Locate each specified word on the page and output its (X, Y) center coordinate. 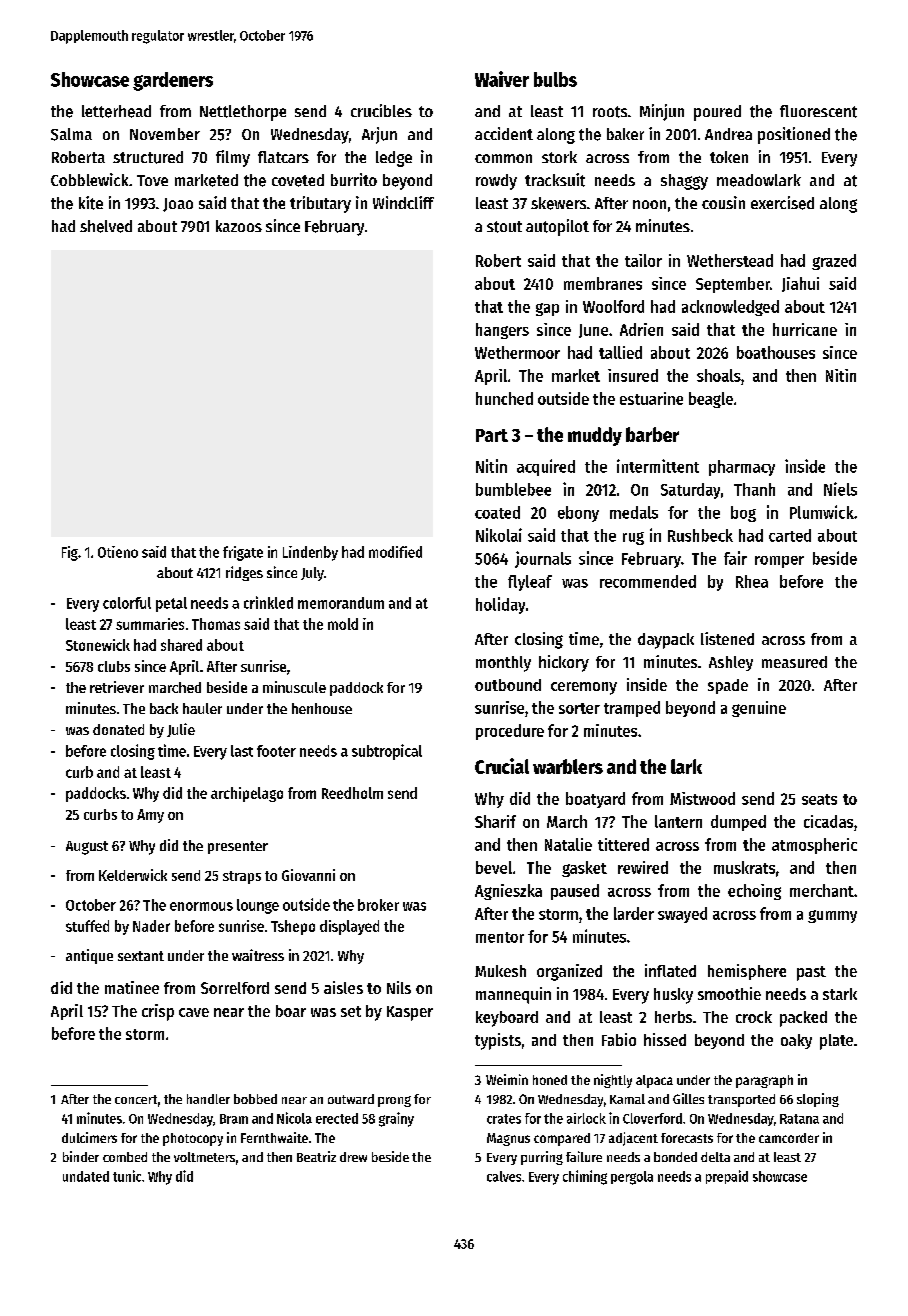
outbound (508, 685)
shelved (106, 226)
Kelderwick (133, 875)
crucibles (381, 110)
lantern (678, 821)
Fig (70, 553)
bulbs (555, 79)
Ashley (731, 663)
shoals (719, 375)
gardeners (173, 81)
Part (492, 435)
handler (208, 1099)
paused (575, 892)
